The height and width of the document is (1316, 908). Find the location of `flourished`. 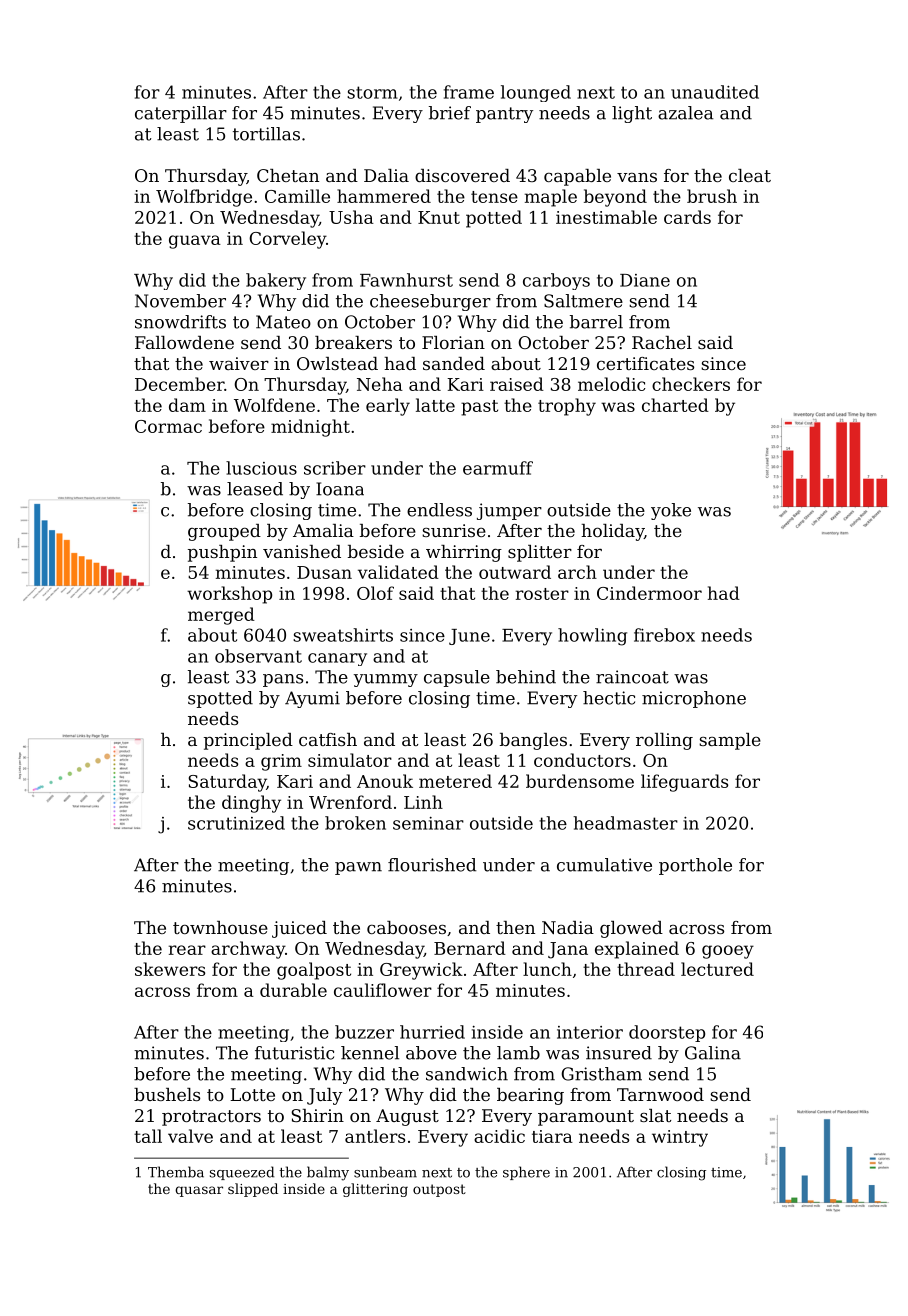

flourished is located at coordinates (432, 865).
